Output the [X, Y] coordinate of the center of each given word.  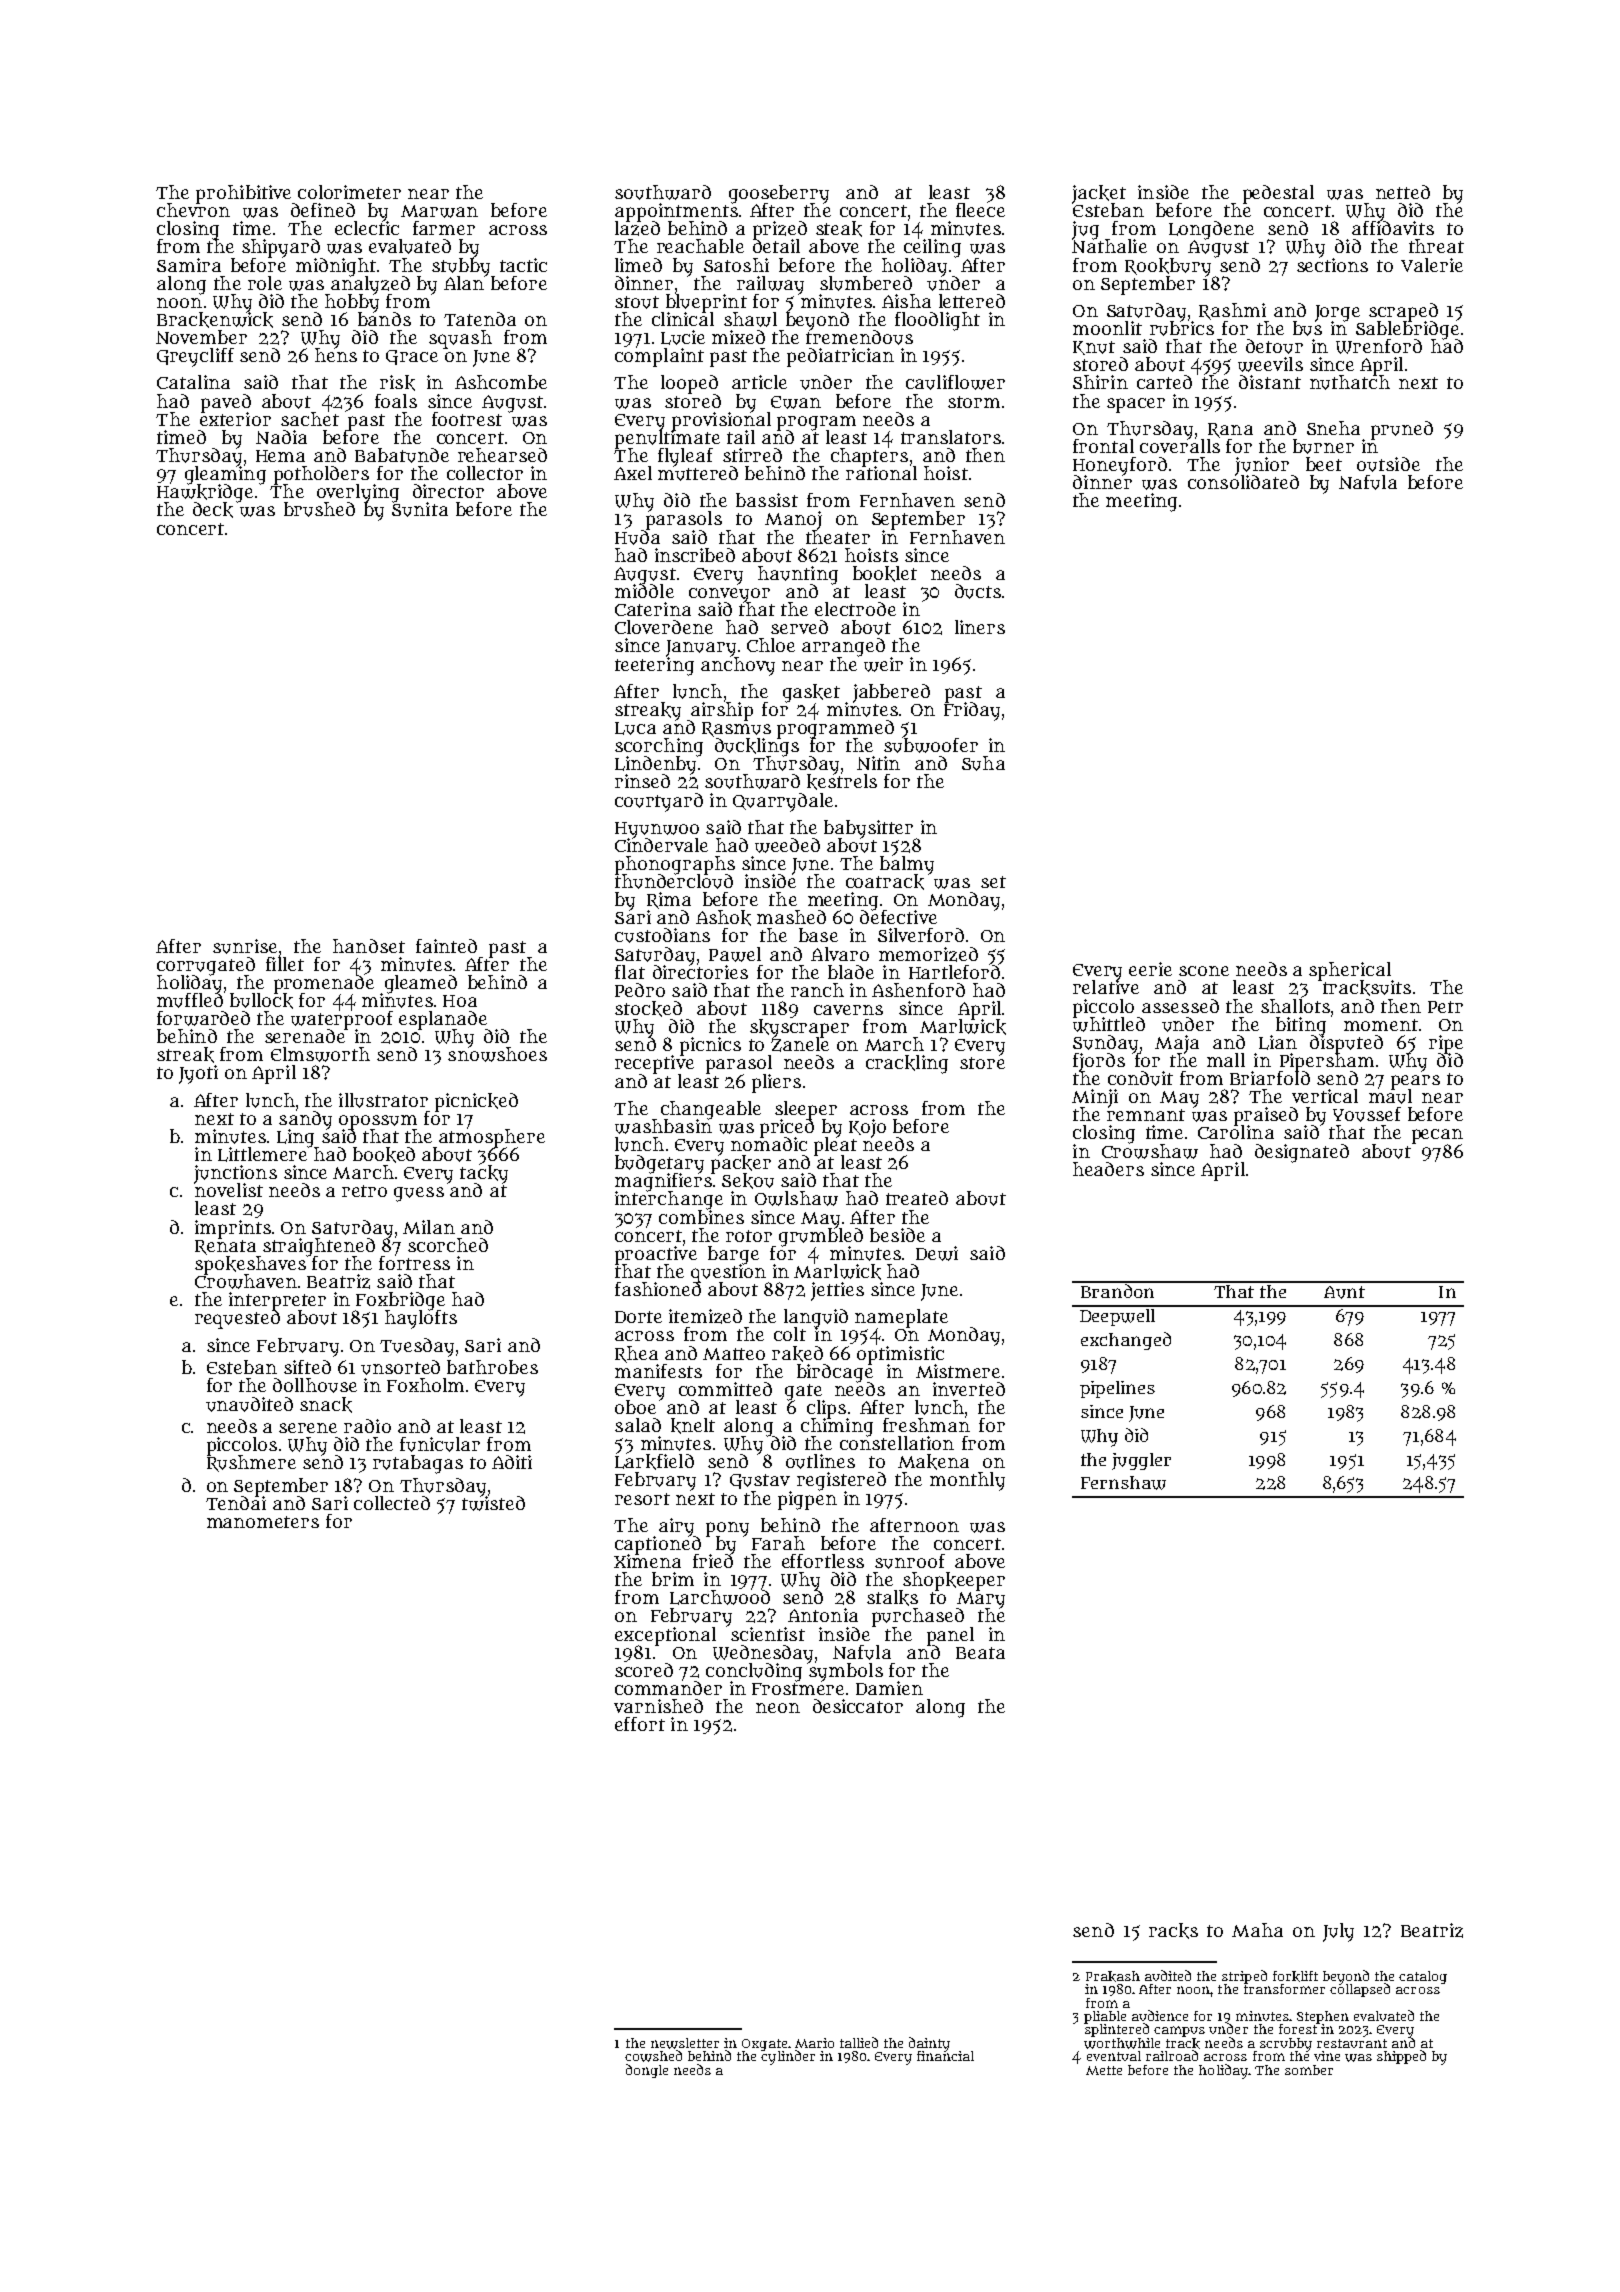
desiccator [858, 1706]
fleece [980, 210]
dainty [929, 2044]
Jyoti [198, 1074]
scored [644, 1670]
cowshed [653, 2056]
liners [980, 627]
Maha [1257, 1930]
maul [1390, 1096]
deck [213, 510]
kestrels [842, 782]
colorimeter [349, 192]
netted [1403, 192]
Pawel [735, 954]
